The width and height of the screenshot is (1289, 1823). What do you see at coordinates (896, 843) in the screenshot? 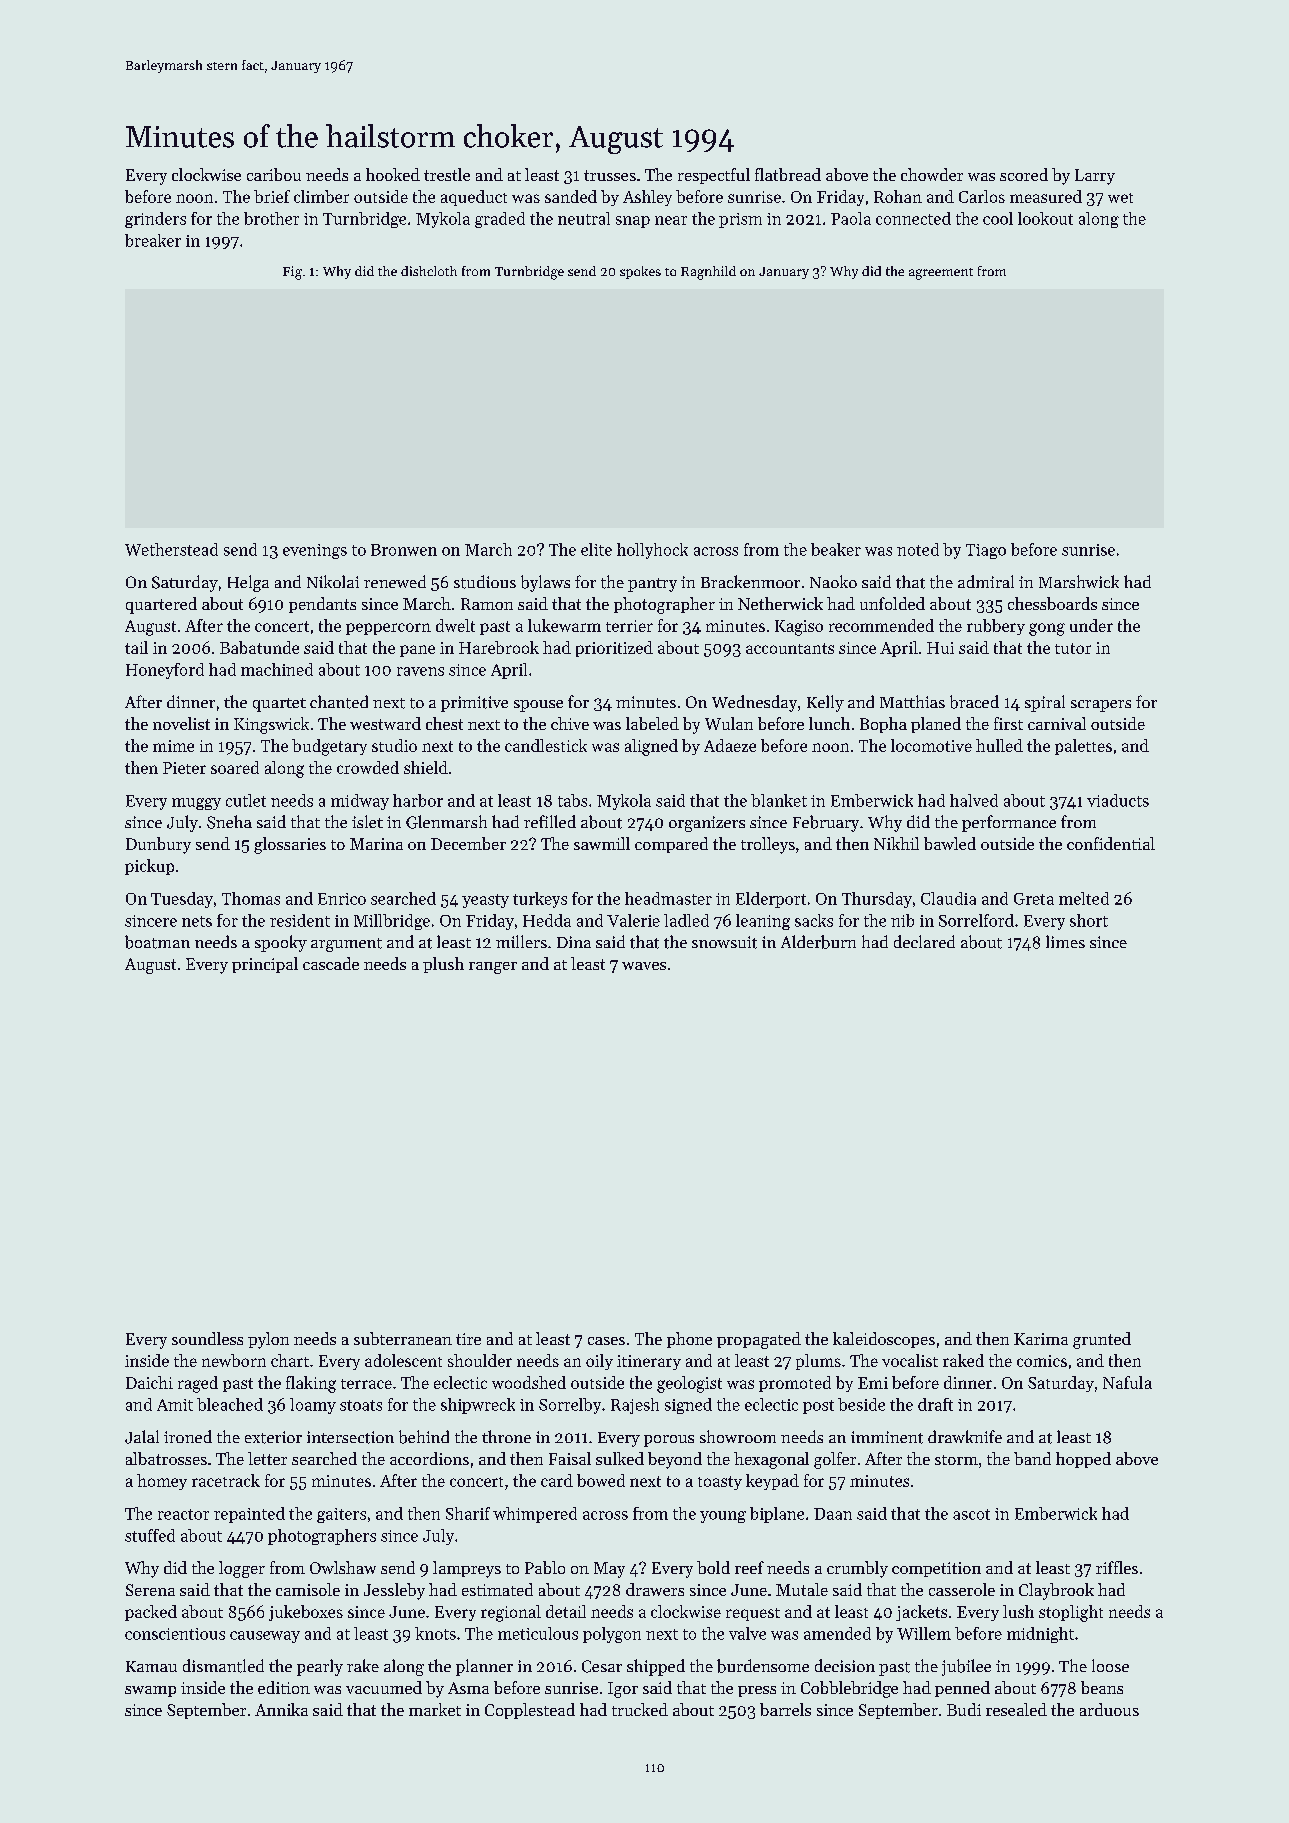
I see `Nikhil` at bounding box center [896, 843].
